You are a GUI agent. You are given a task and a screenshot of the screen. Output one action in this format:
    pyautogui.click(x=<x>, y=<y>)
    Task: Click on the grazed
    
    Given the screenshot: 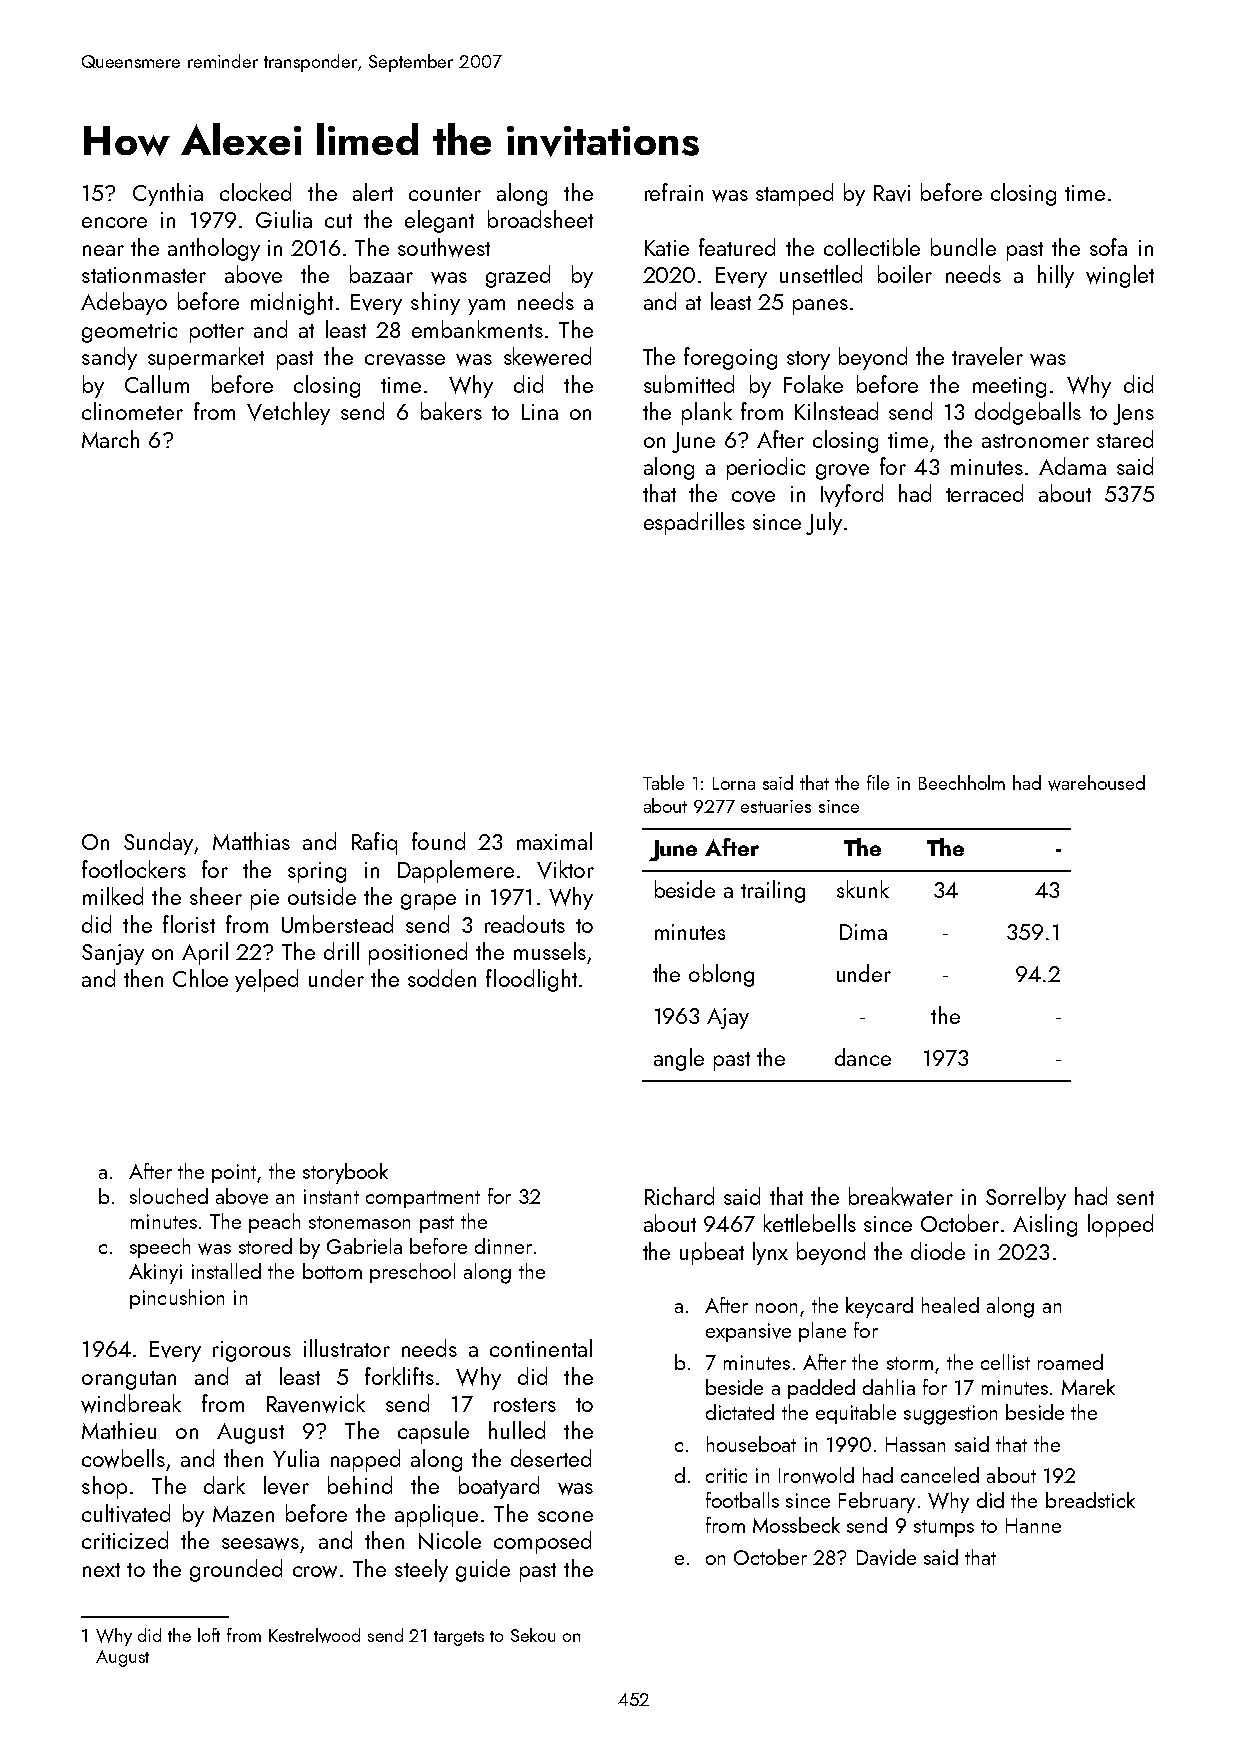 What is the action you would take?
    pyautogui.click(x=518, y=276)
